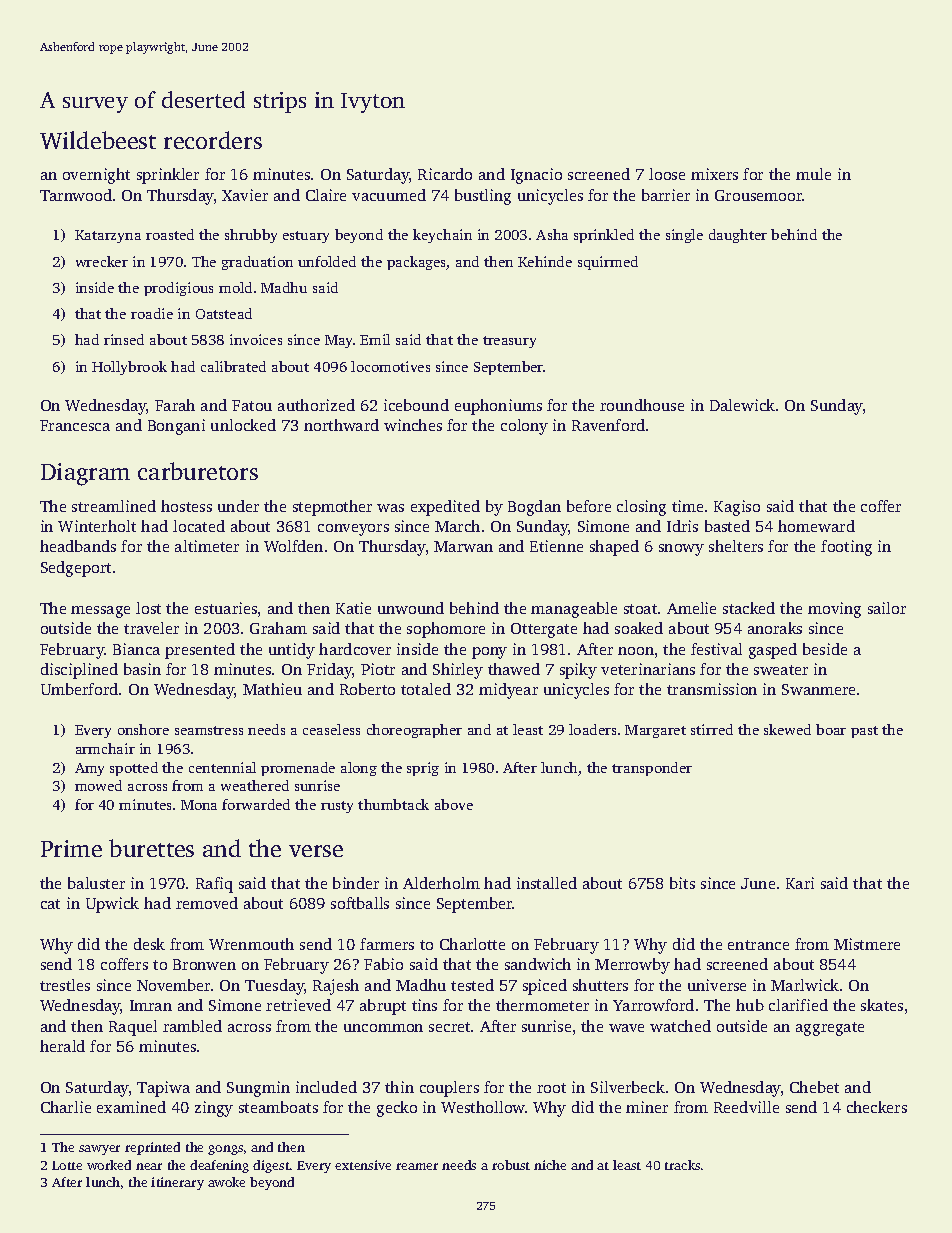  I want to click on tracks, so click(682, 1165).
